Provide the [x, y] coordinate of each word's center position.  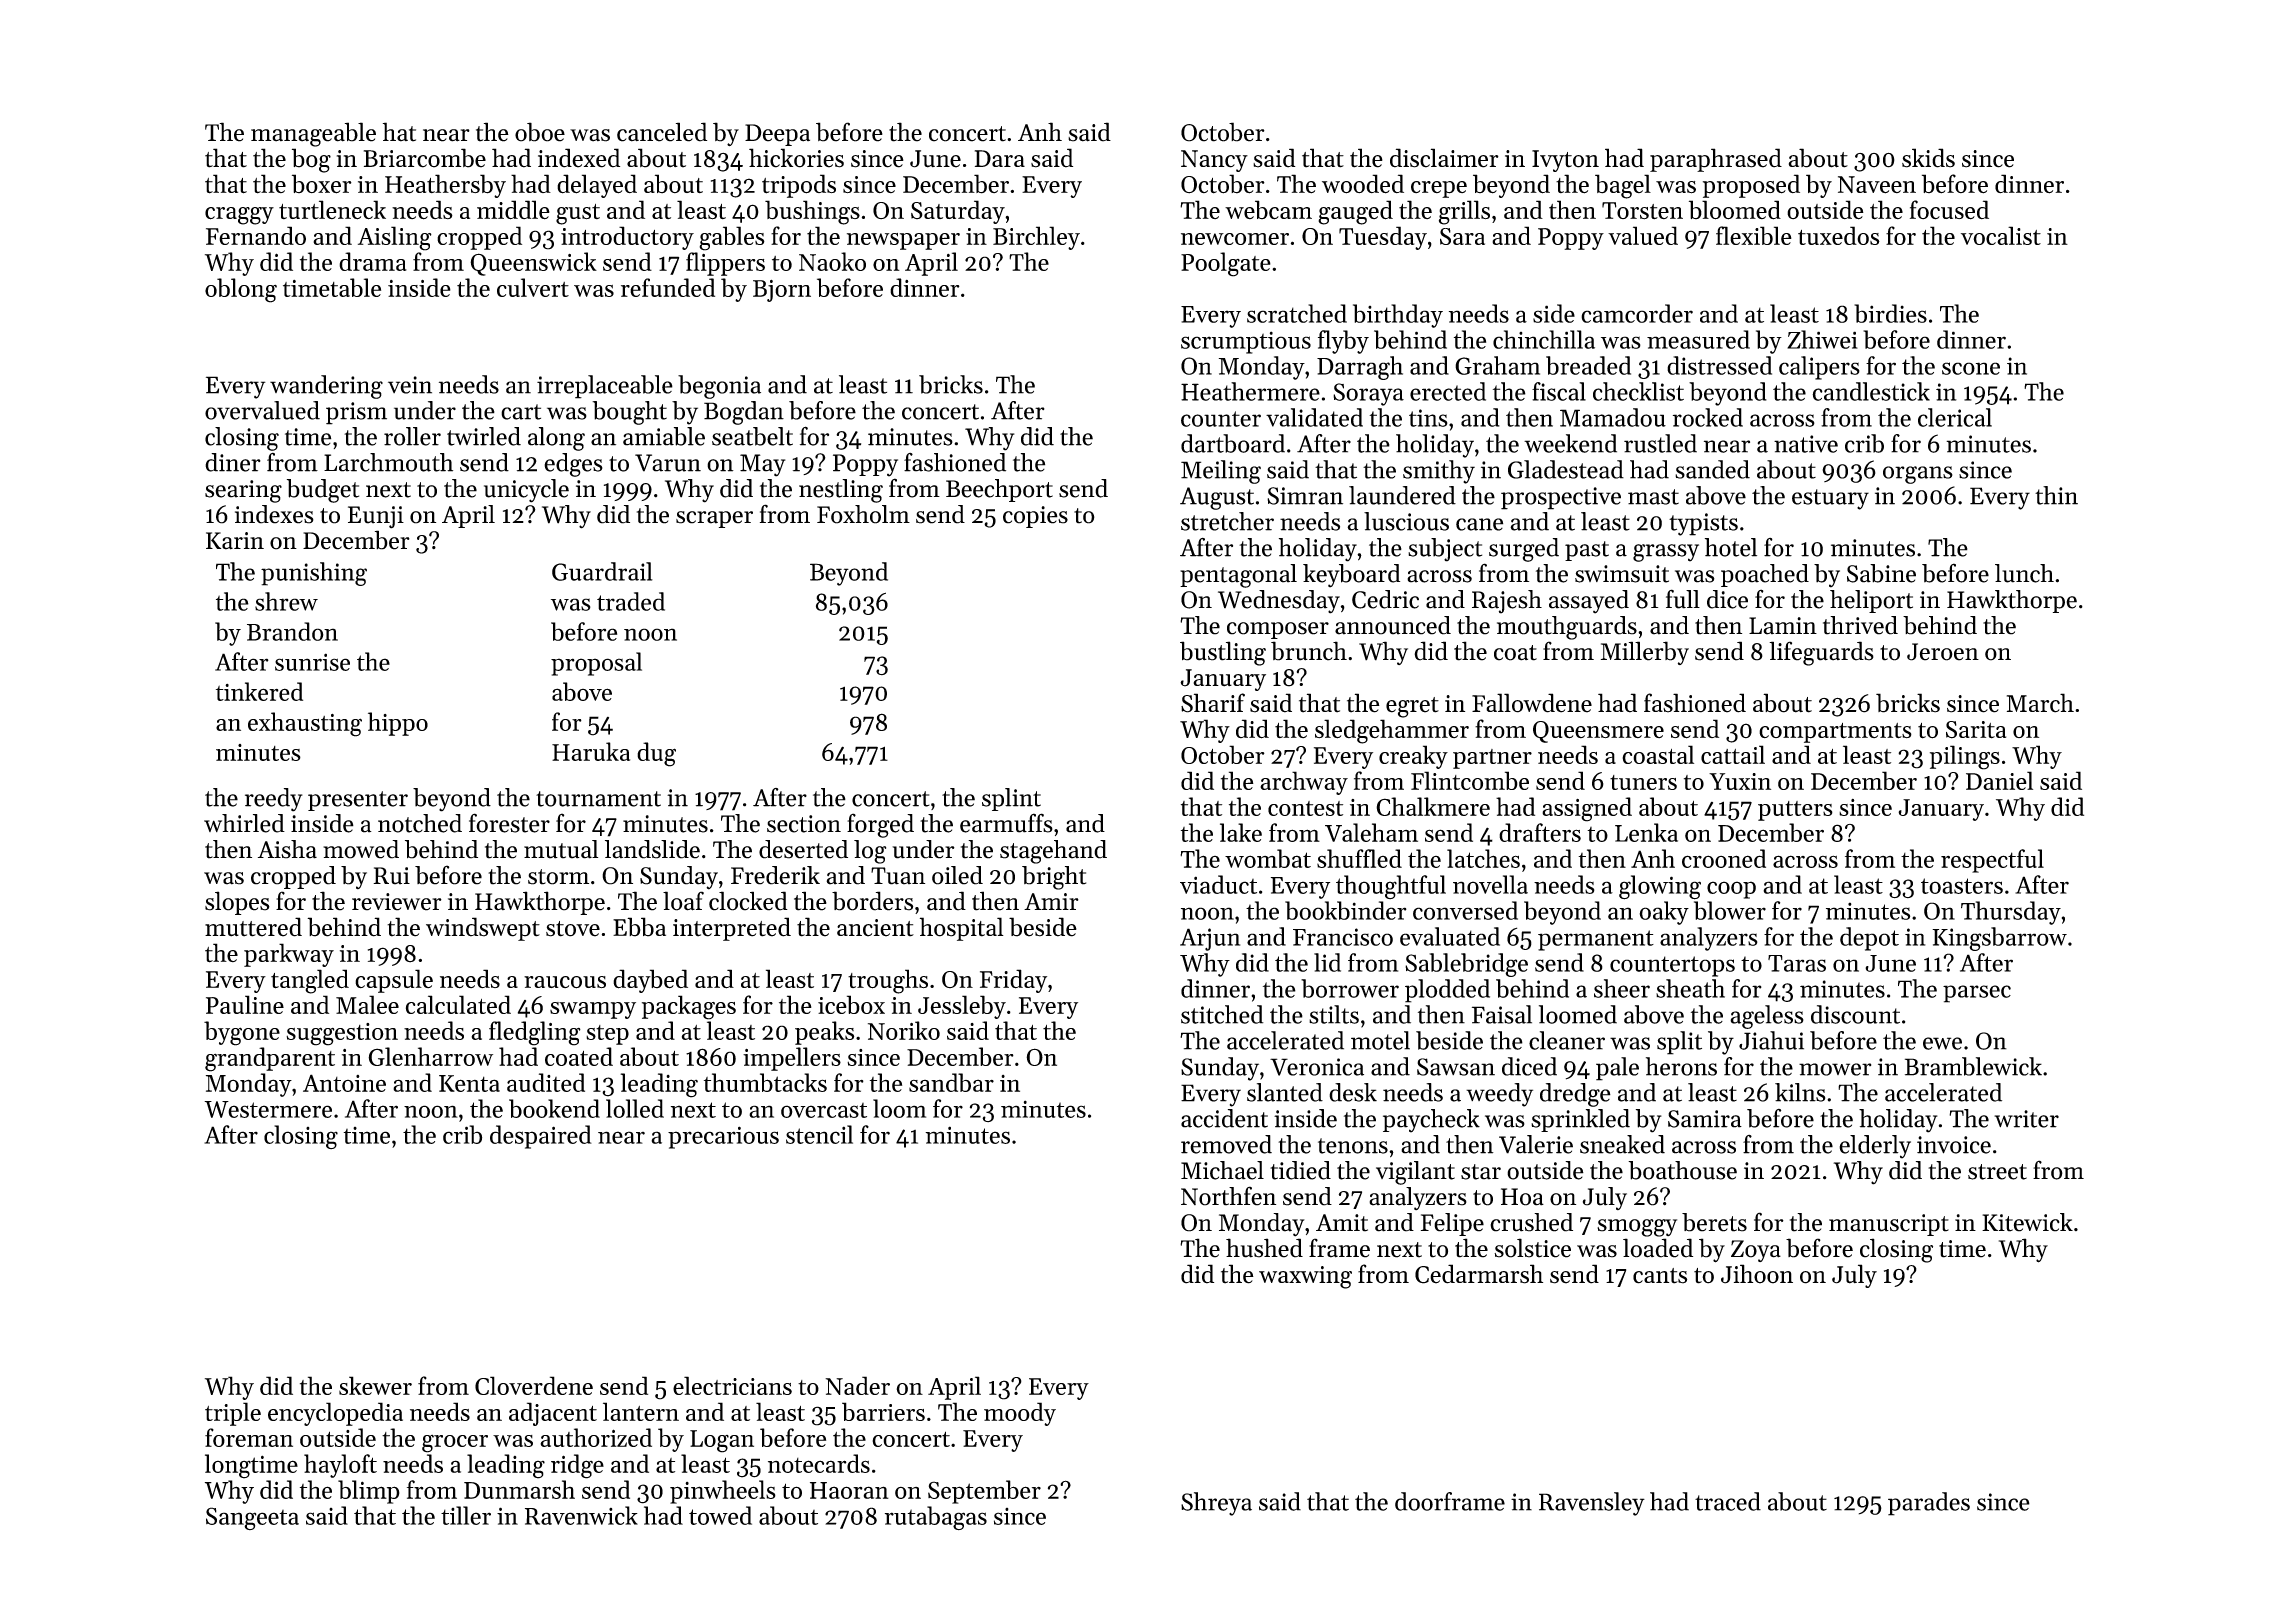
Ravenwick [581, 1515]
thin [2056, 495]
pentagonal [1238, 576]
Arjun [1210, 939]
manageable [313, 134]
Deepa [777, 135]
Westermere [268, 1109]
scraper [714, 519]
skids [1928, 158]
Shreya [1216, 1504]
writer [2026, 1119]
